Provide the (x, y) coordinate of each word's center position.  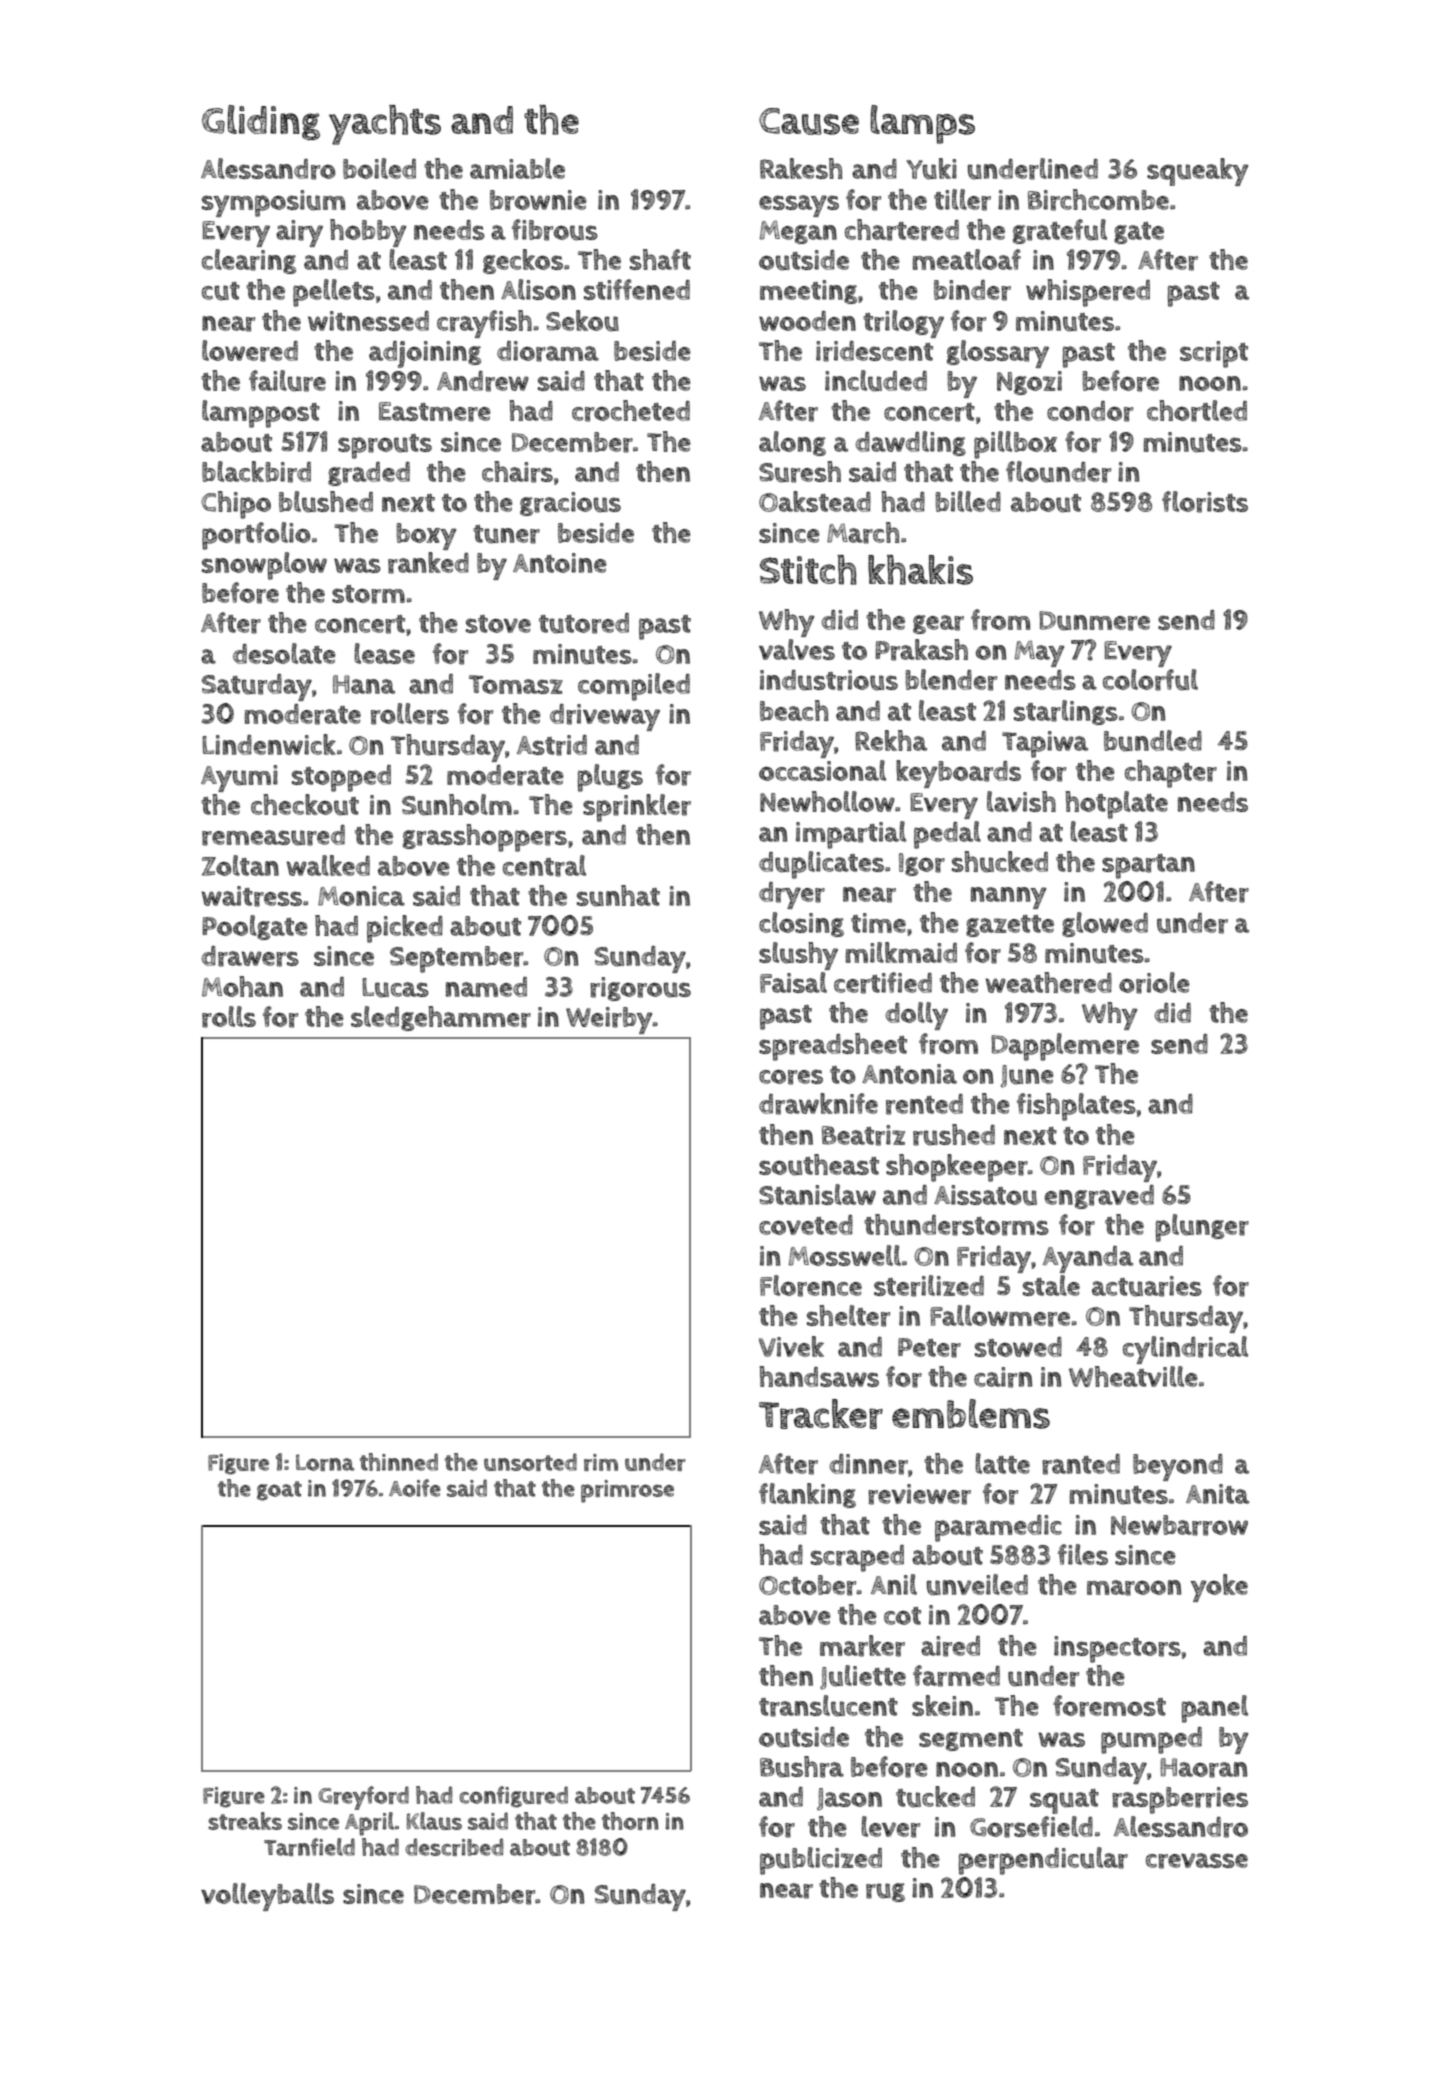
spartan (1148, 866)
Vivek (791, 1346)
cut (221, 291)
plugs (610, 778)
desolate (284, 653)
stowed (1018, 1347)
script (1214, 354)
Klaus (434, 1821)
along (792, 443)
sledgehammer (441, 1018)
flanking (807, 1495)
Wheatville (1133, 1376)
